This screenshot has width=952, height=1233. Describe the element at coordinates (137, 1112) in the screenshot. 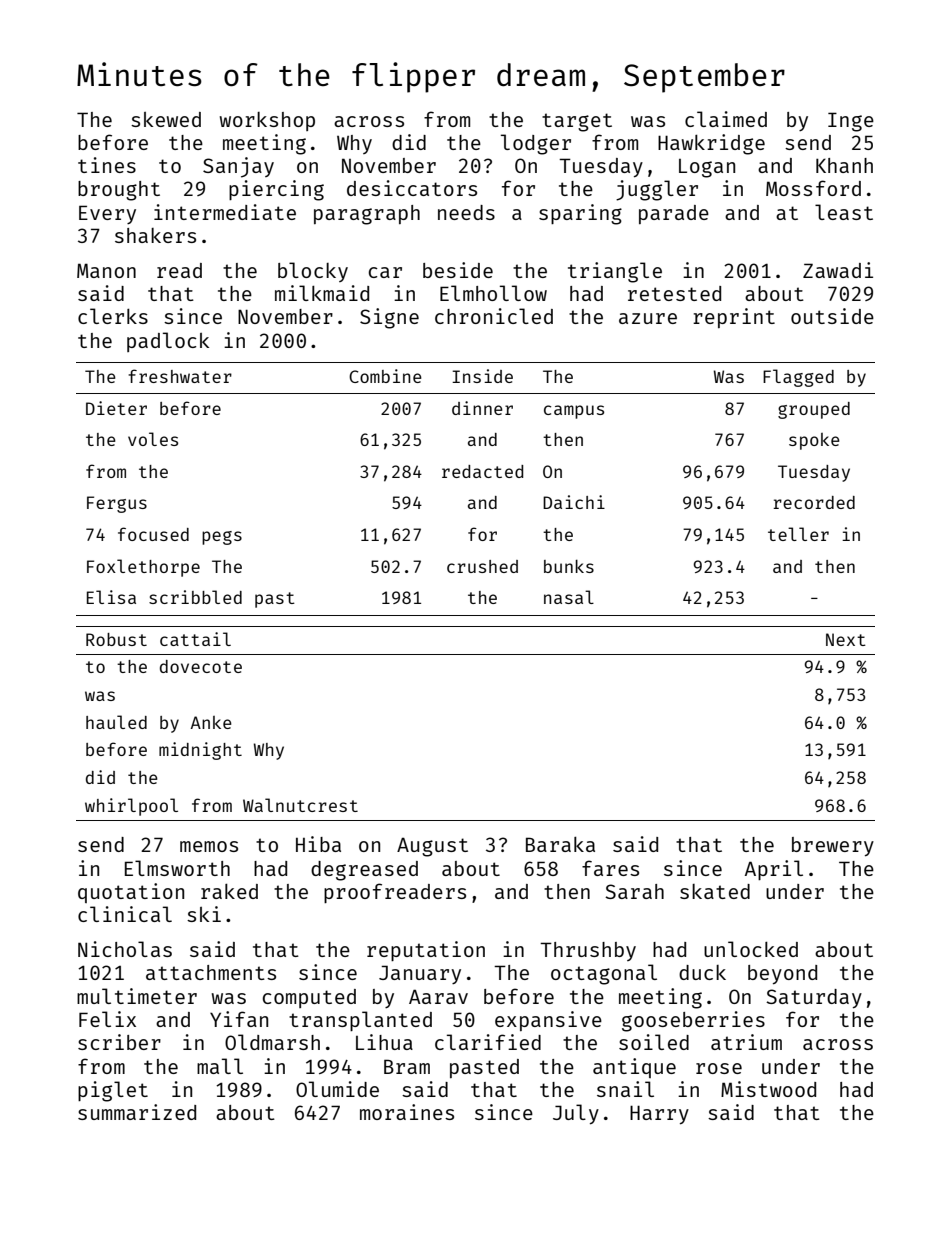

I see `summarized` at that location.
